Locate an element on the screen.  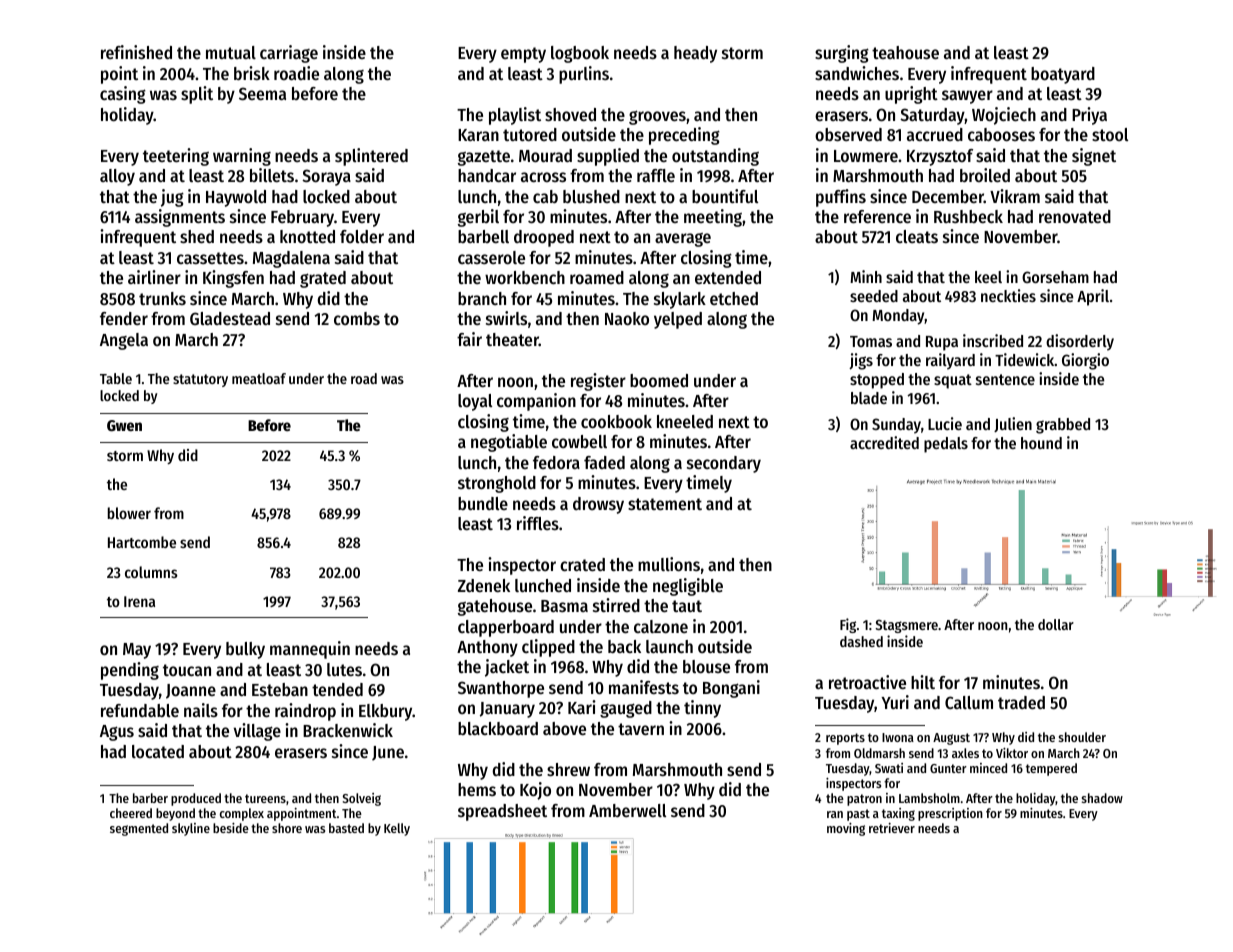
logbook is located at coordinates (580, 54).
